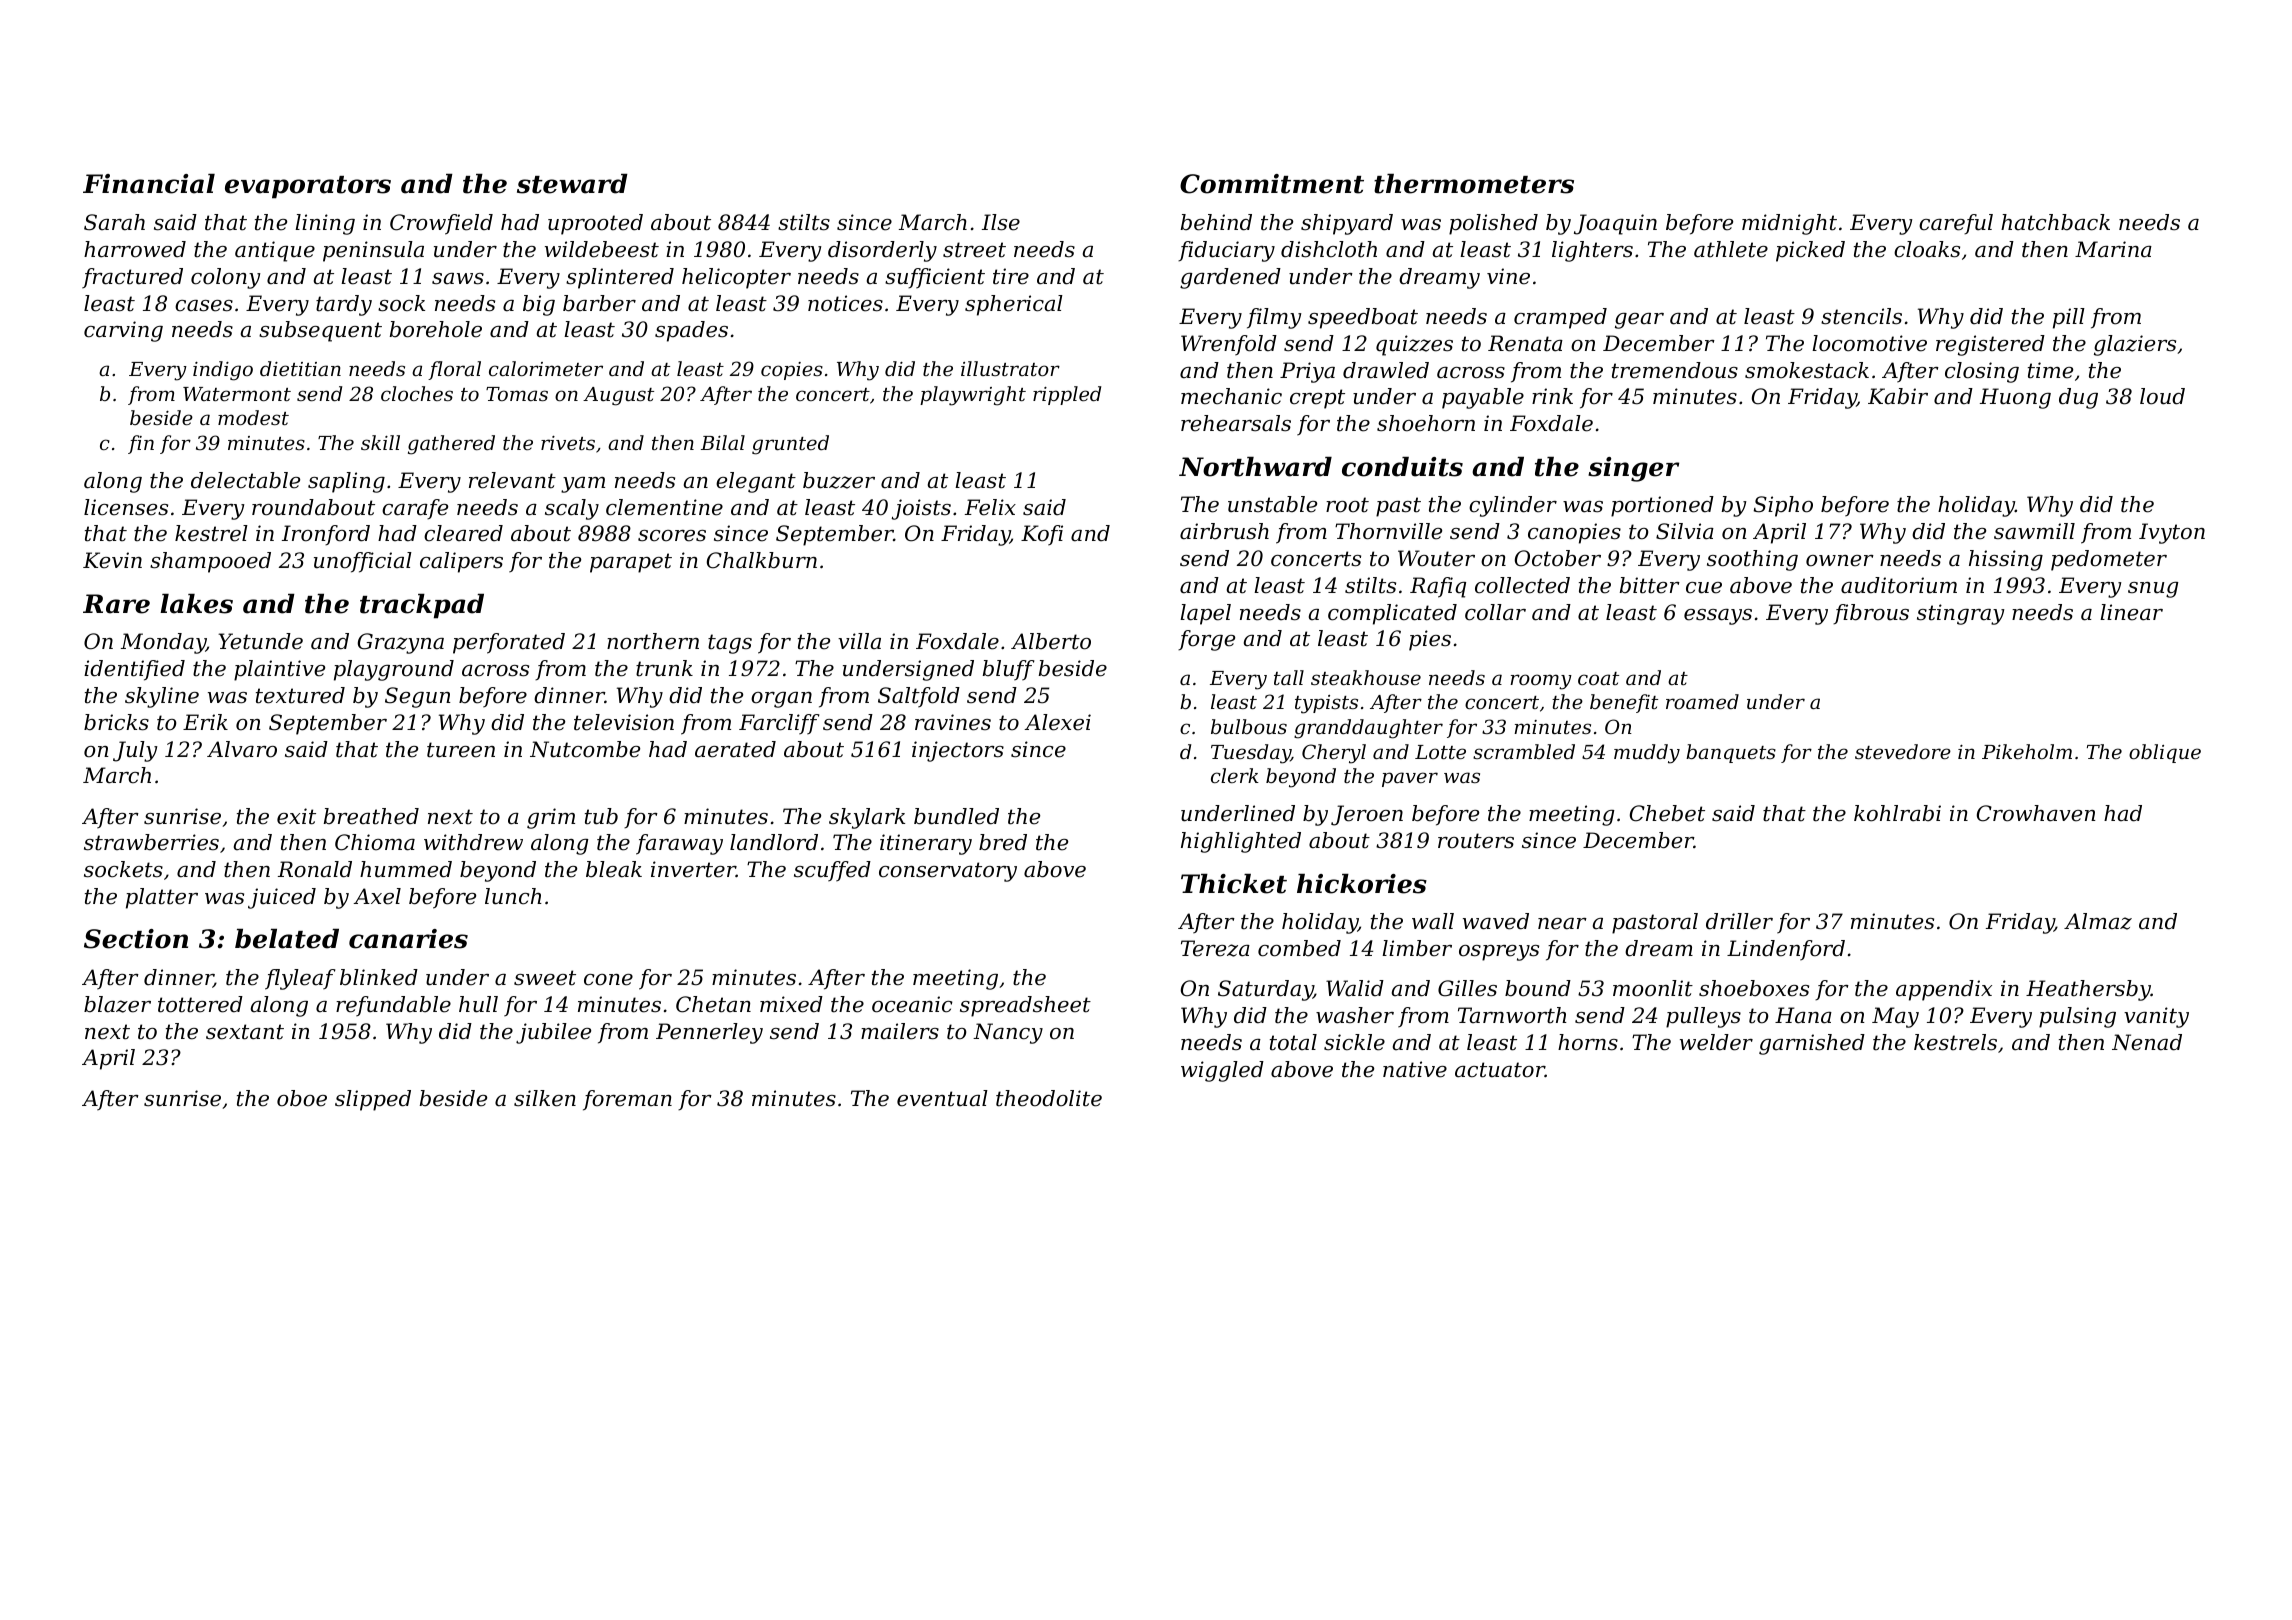 This document has width=2292, height=1620. I want to click on Marina, so click(2113, 249).
